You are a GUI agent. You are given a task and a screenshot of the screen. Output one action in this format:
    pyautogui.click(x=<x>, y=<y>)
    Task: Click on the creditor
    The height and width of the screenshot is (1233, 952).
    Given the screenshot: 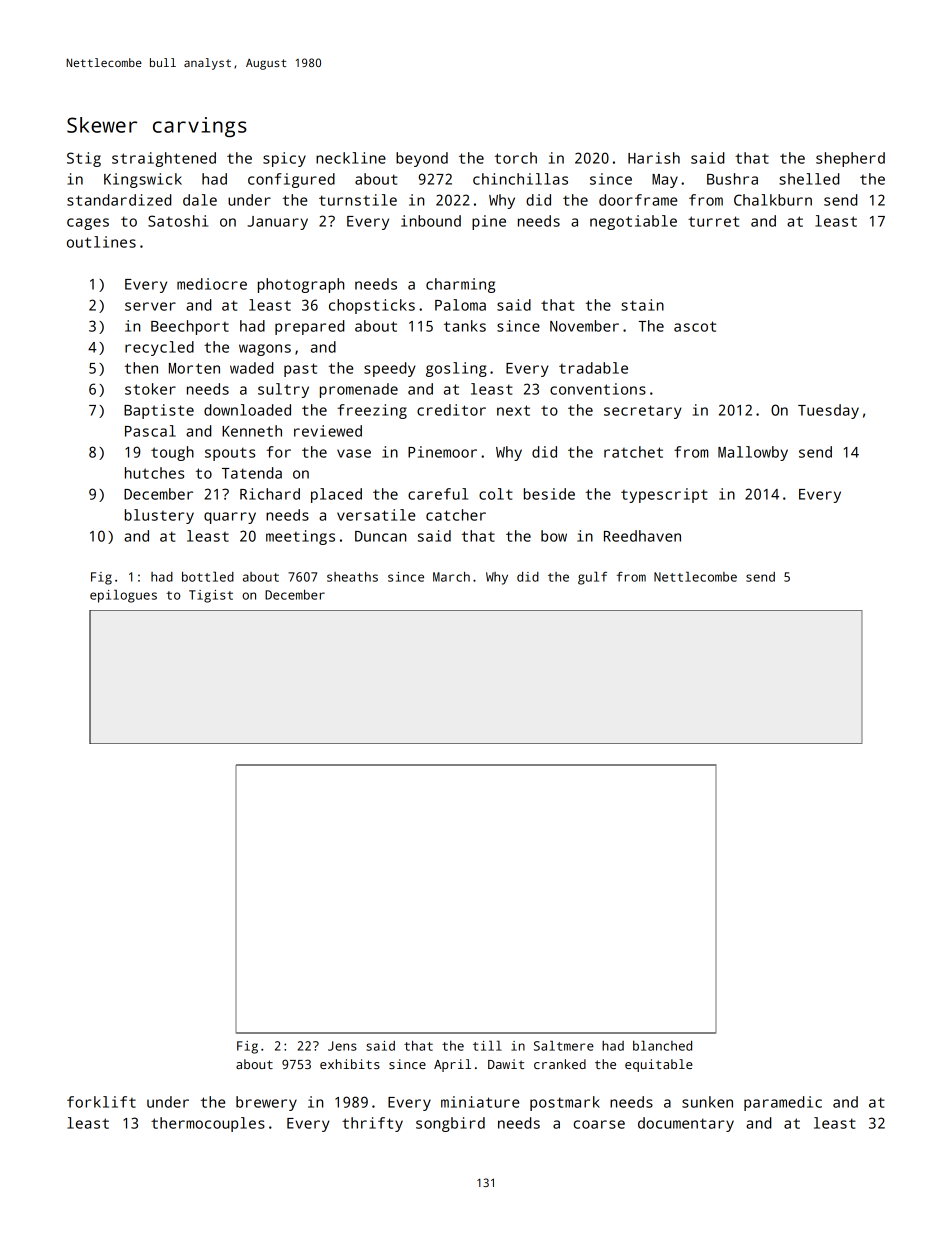 What is the action you would take?
    pyautogui.click(x=451, y=410)
